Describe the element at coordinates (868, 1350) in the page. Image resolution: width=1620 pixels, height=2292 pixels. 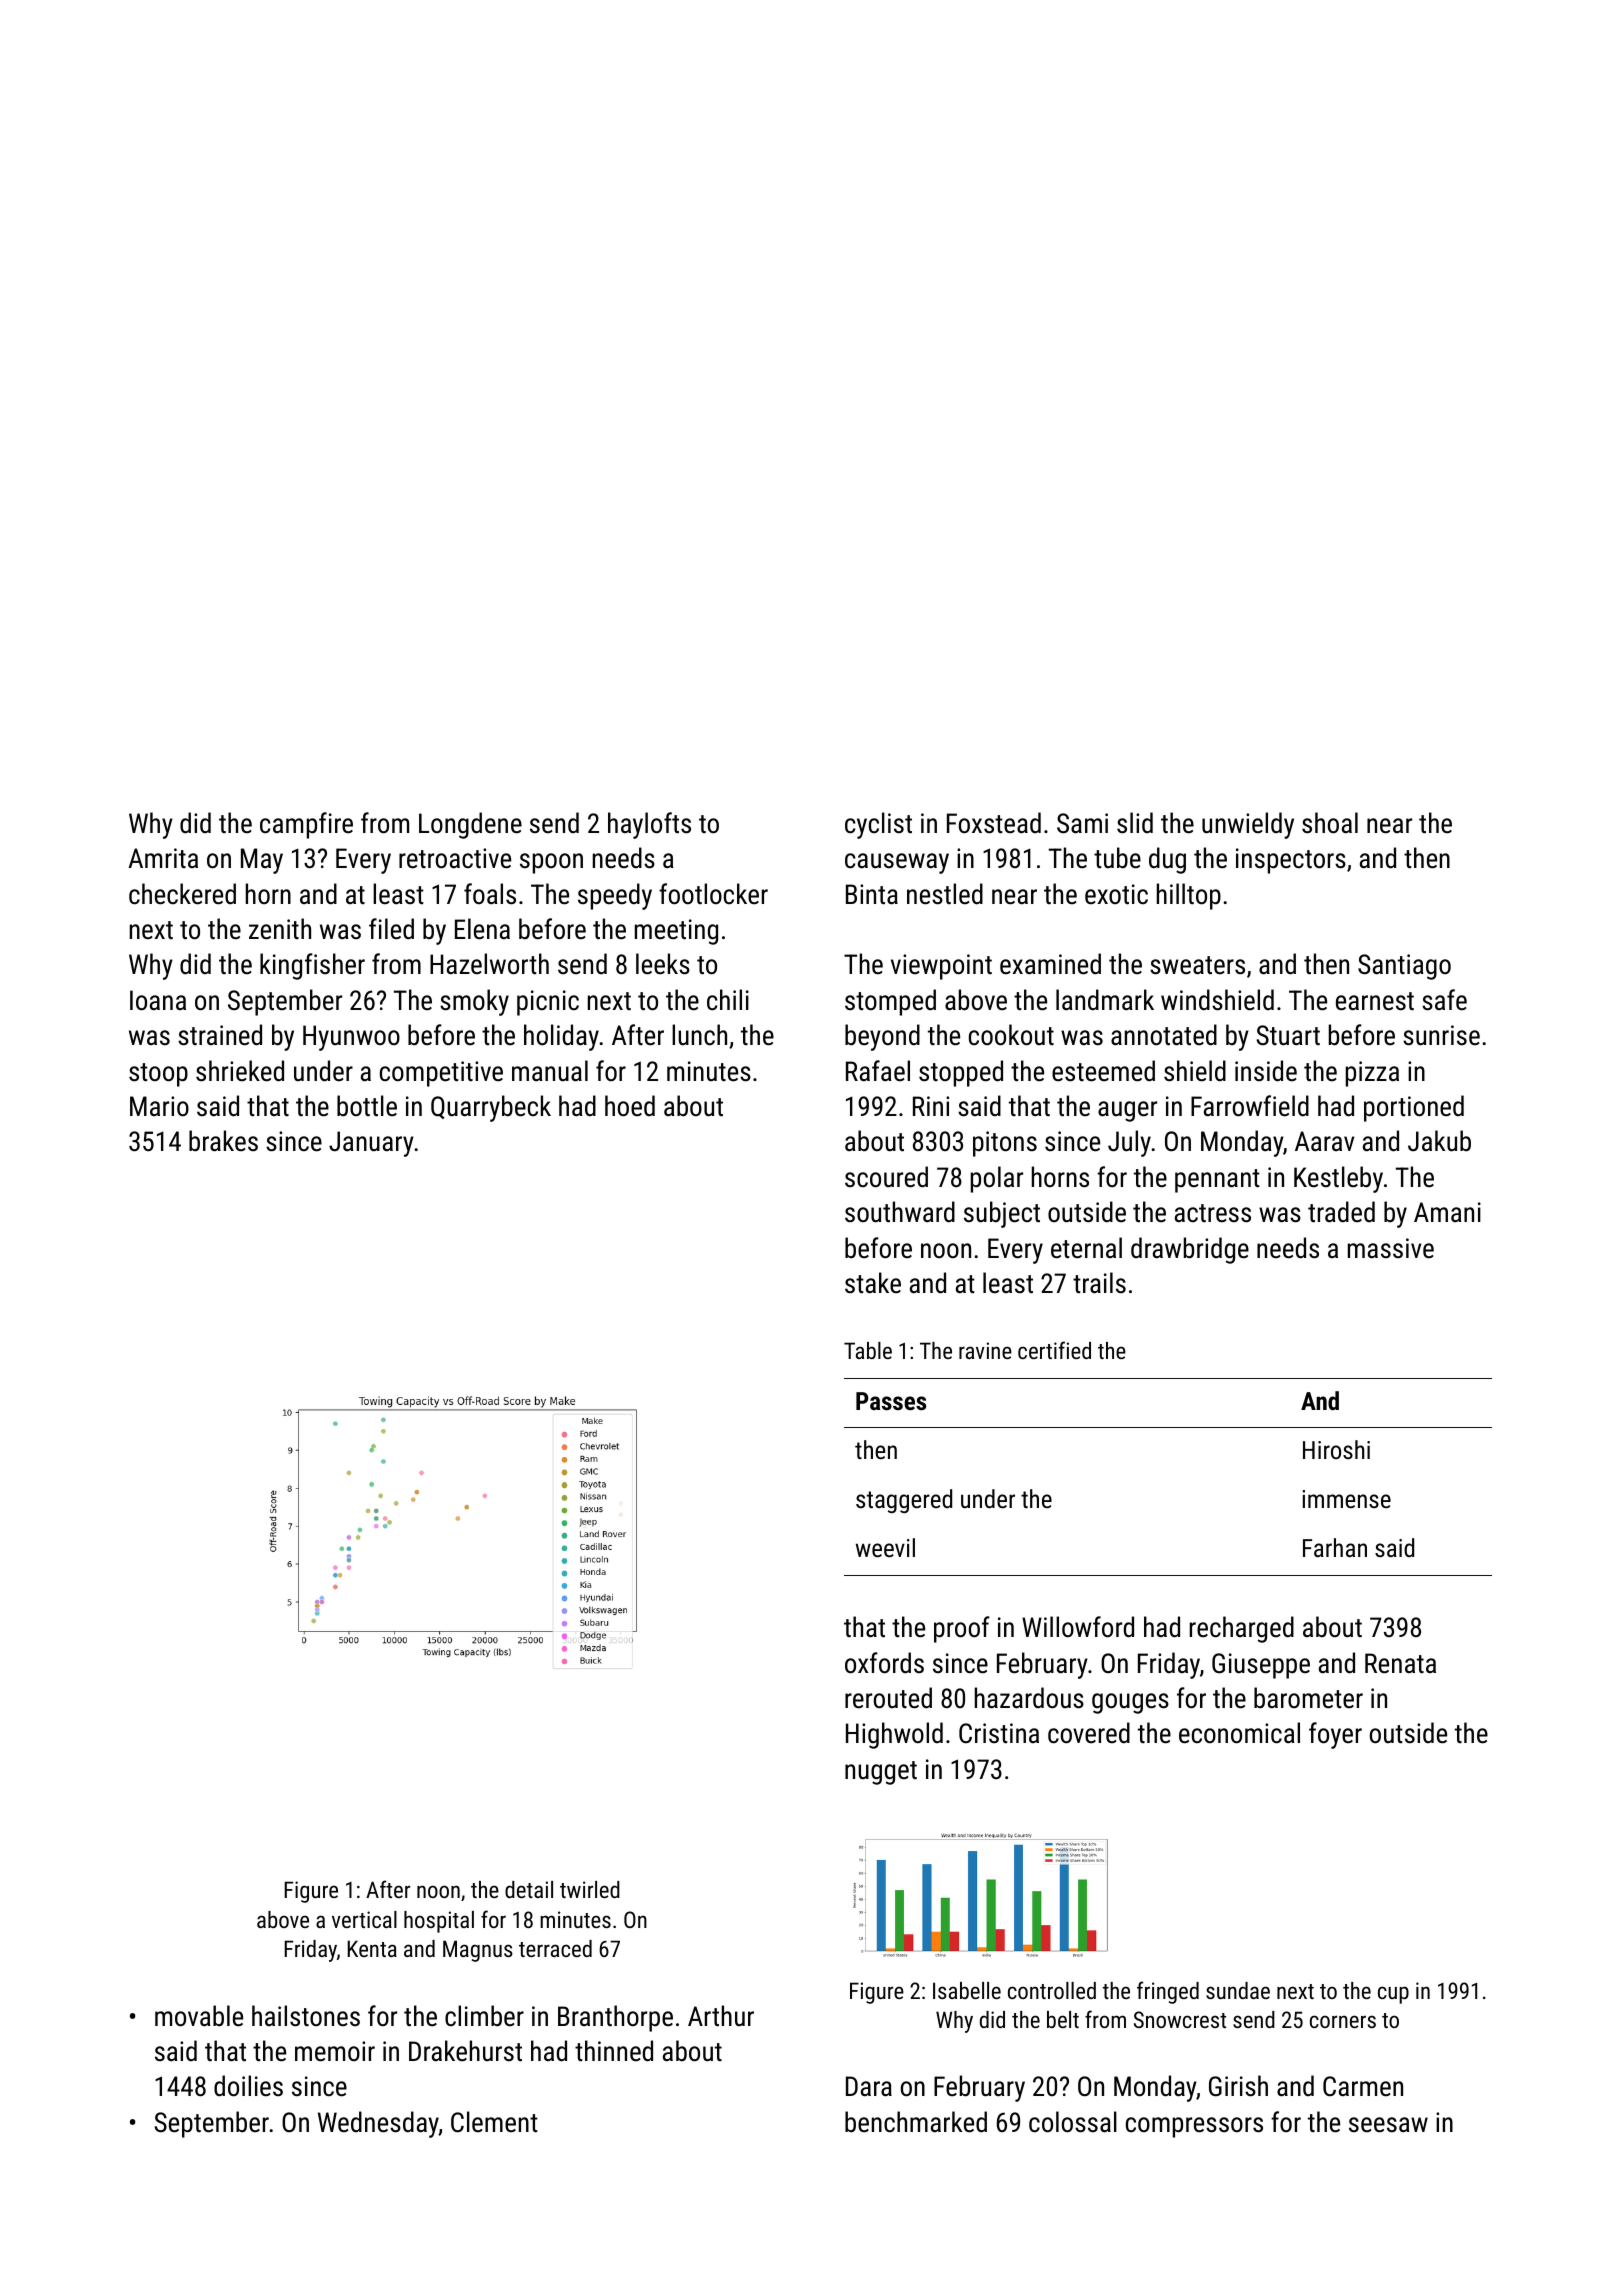
I see `Table` at that location.
